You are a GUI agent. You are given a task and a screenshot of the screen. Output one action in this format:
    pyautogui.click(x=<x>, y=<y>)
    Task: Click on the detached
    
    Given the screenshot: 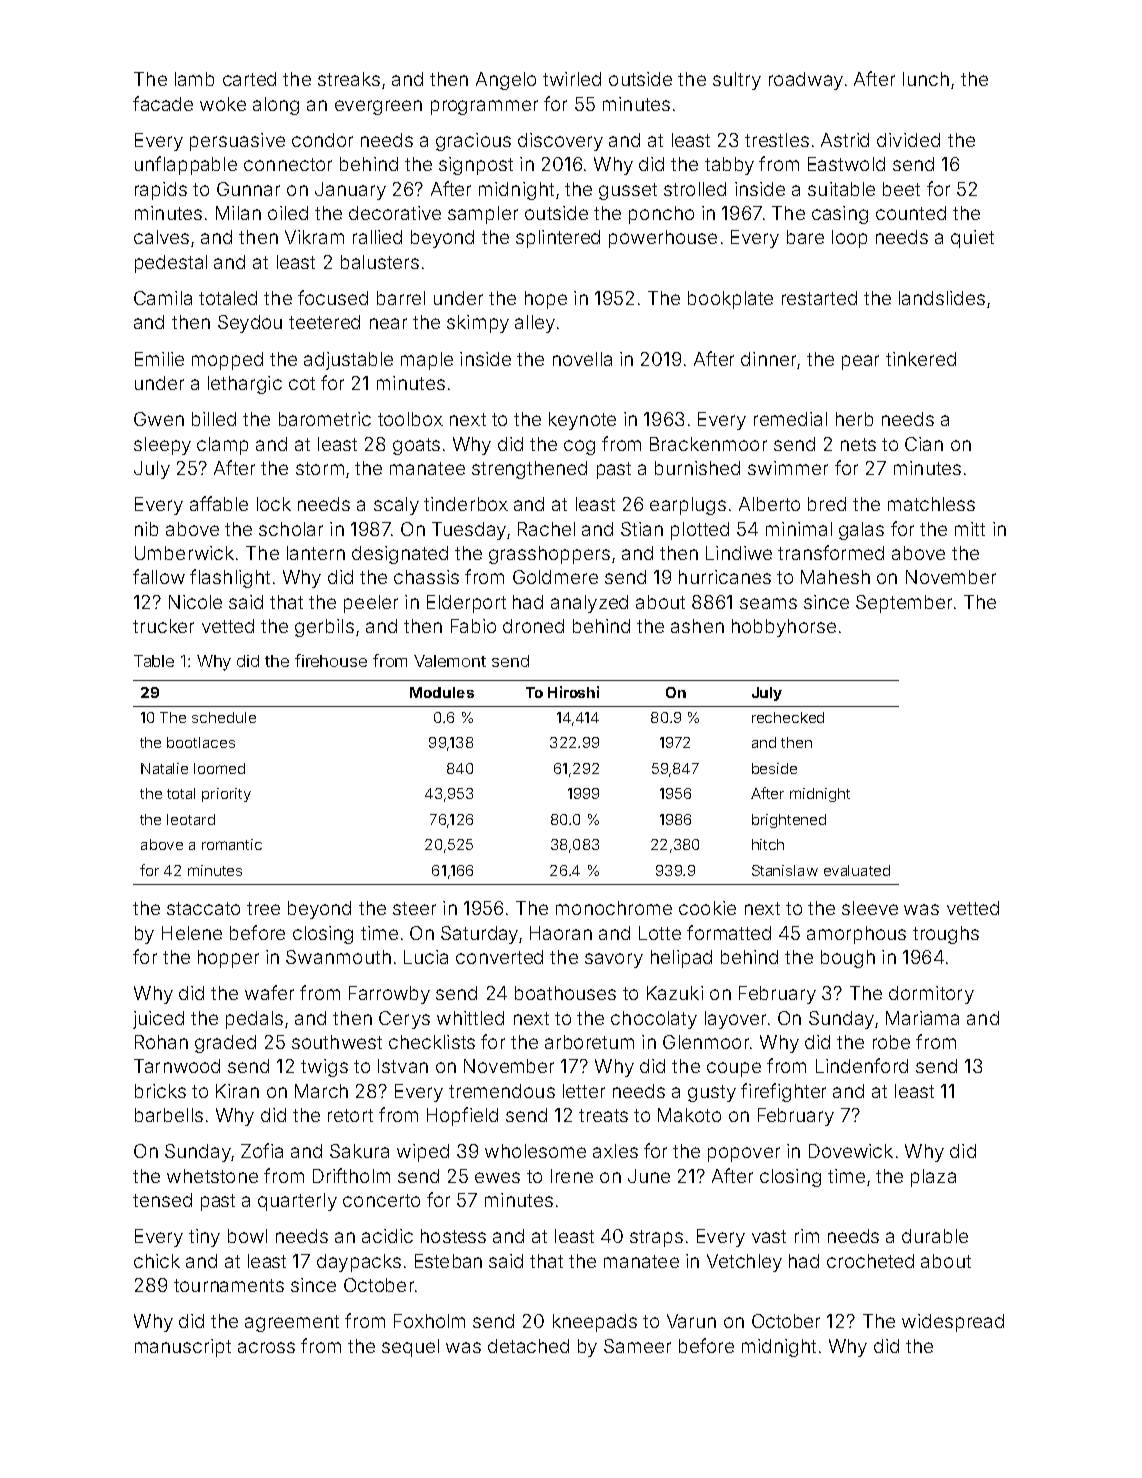 What is the action you would take?
    pyautogui.click(x=528, y=1346)
